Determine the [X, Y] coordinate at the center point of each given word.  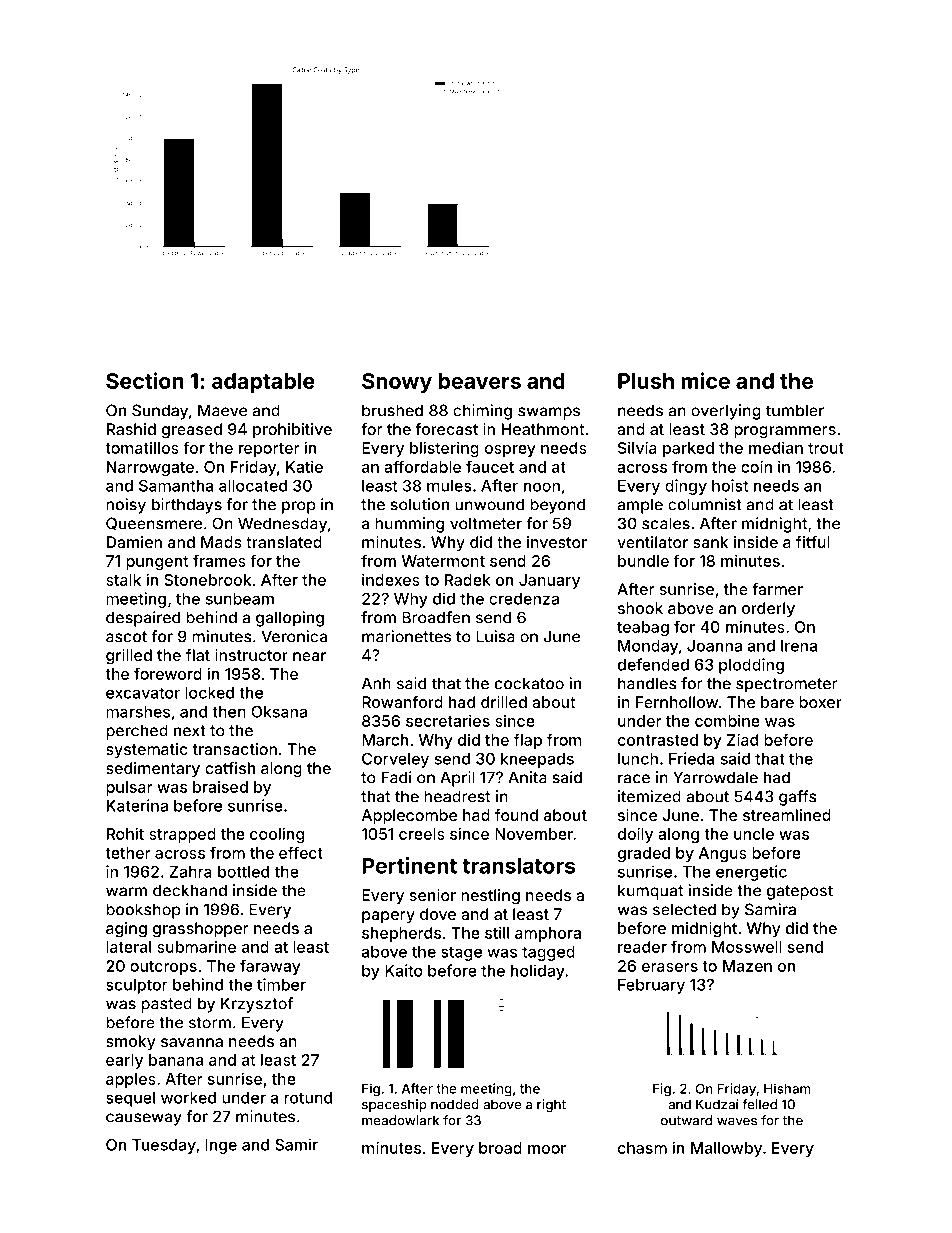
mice [705, 380]
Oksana [279, 712]
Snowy [397, 383]
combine [727, 720]
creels [422, 834]
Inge [221, 1146]
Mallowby [726, 1149]
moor [547, 1149]
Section [145, 380]
